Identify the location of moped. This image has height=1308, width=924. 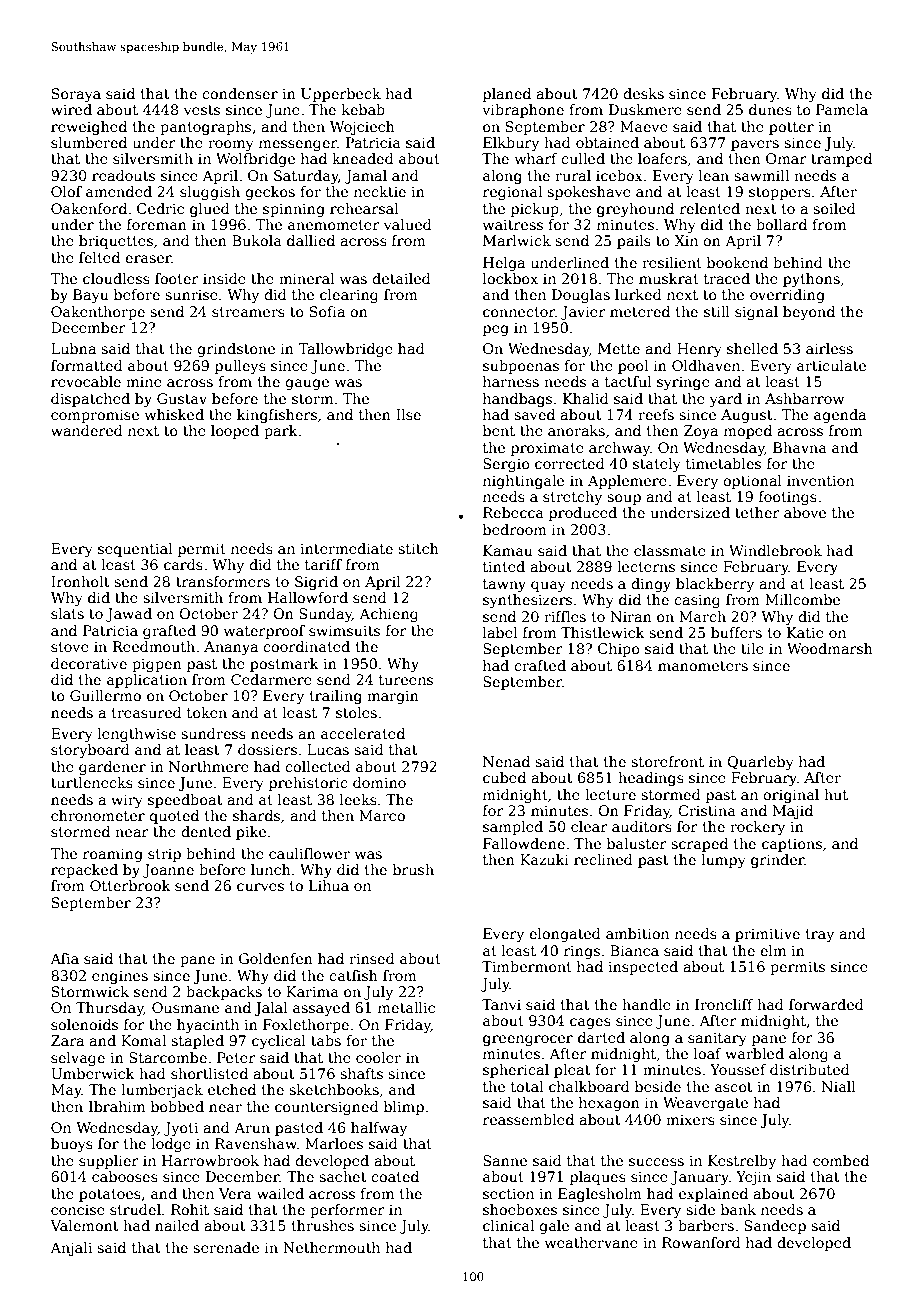
(748, 432).
